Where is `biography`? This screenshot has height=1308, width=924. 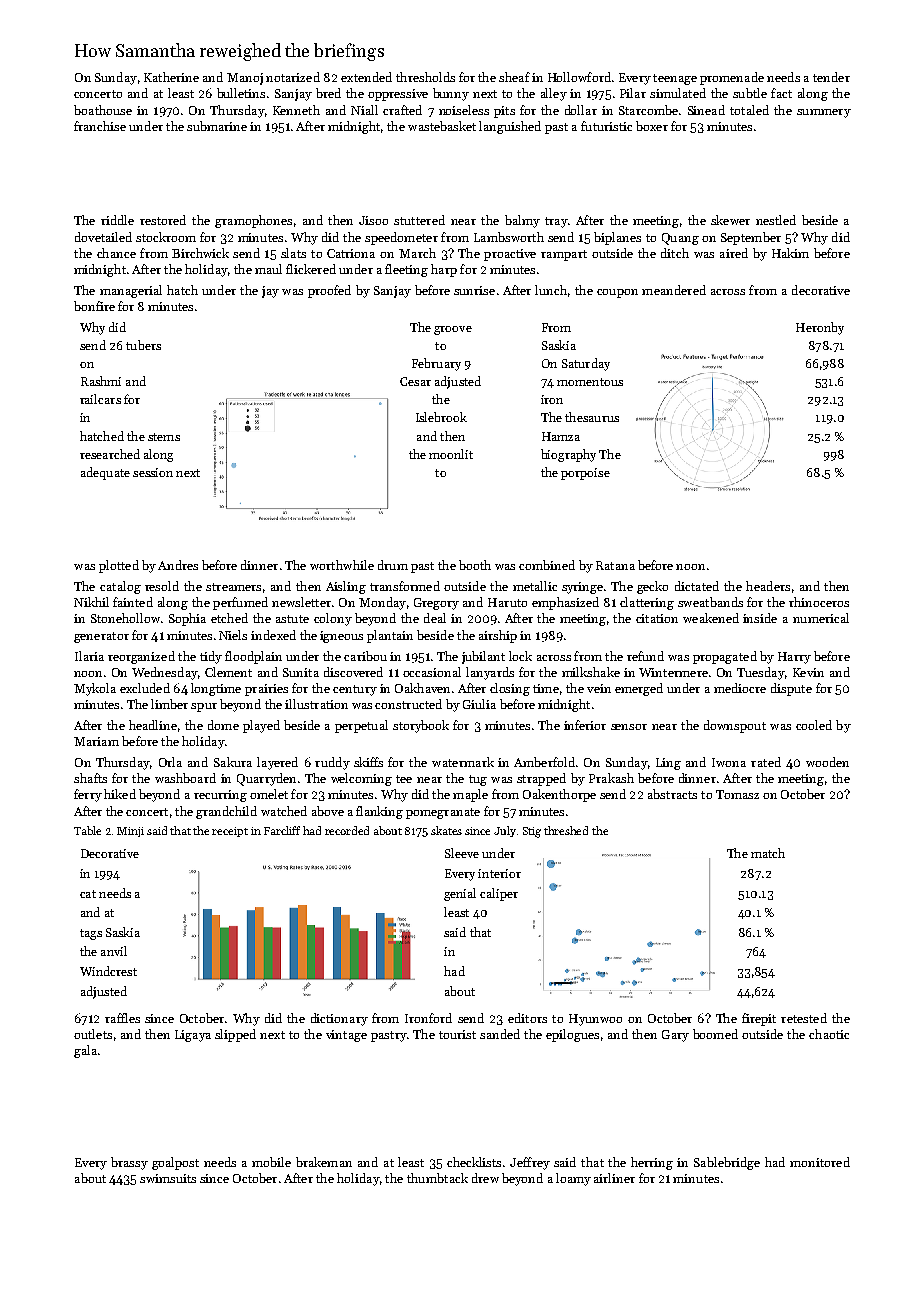 biography is located at coordinates (568, 455).
